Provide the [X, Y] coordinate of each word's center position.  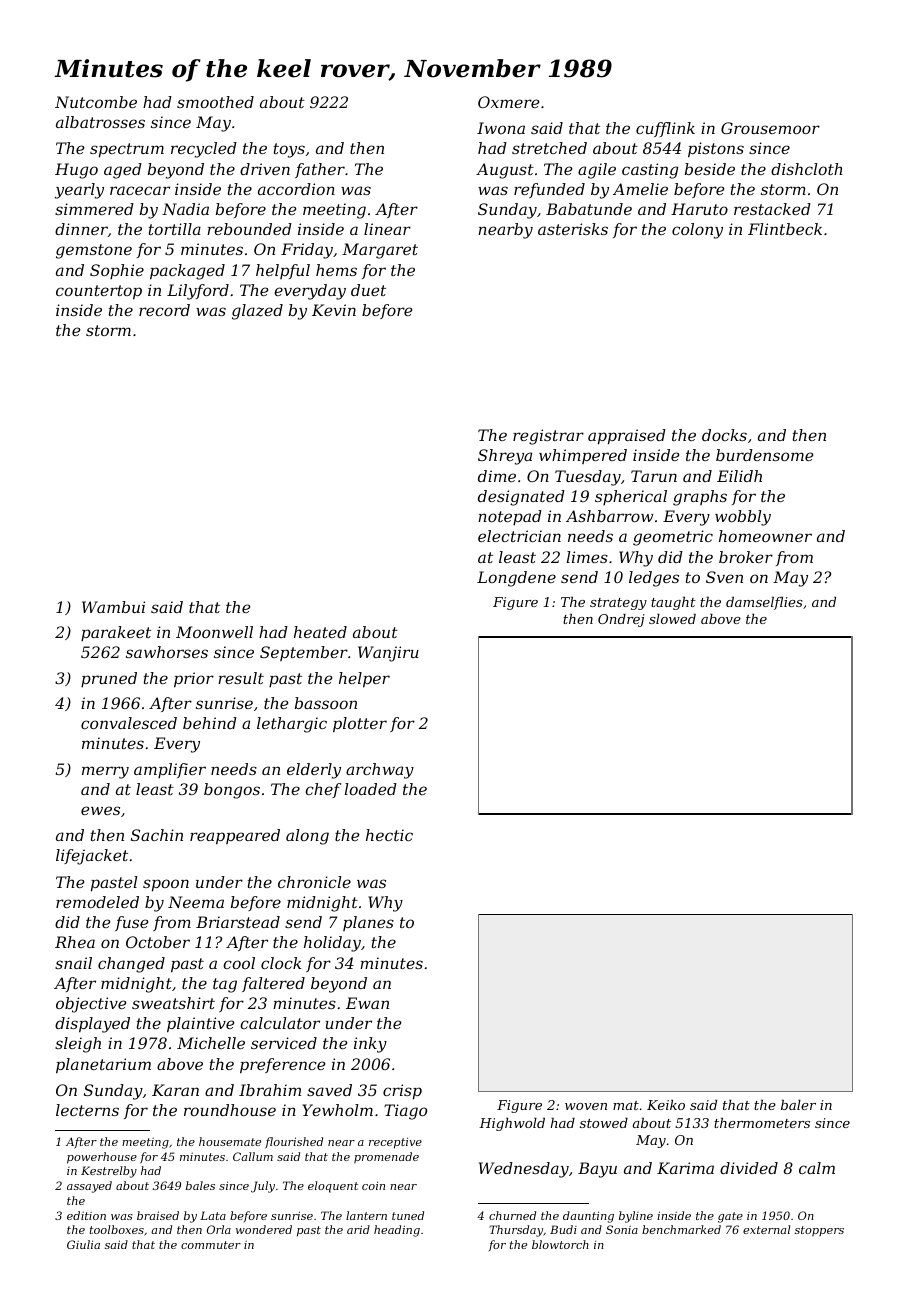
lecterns [87, 1110]
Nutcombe [96, 102]
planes [368, 923]
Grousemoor [770, 128]
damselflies [764, 603]
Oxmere [508, 102]
